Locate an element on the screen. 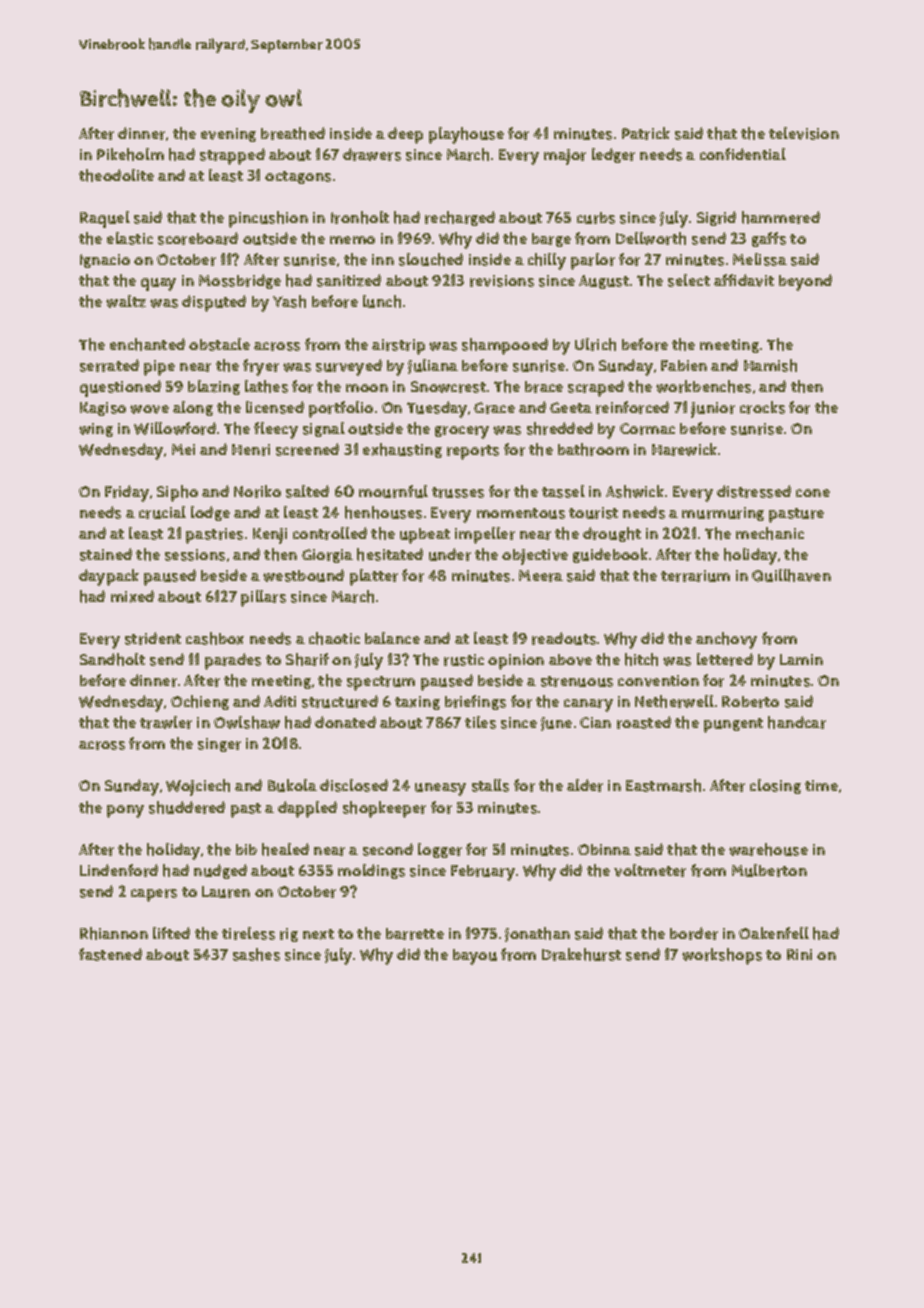 The width and height of the screenshot is (924, 1308). stalls is located at coordinates (490, 785).
